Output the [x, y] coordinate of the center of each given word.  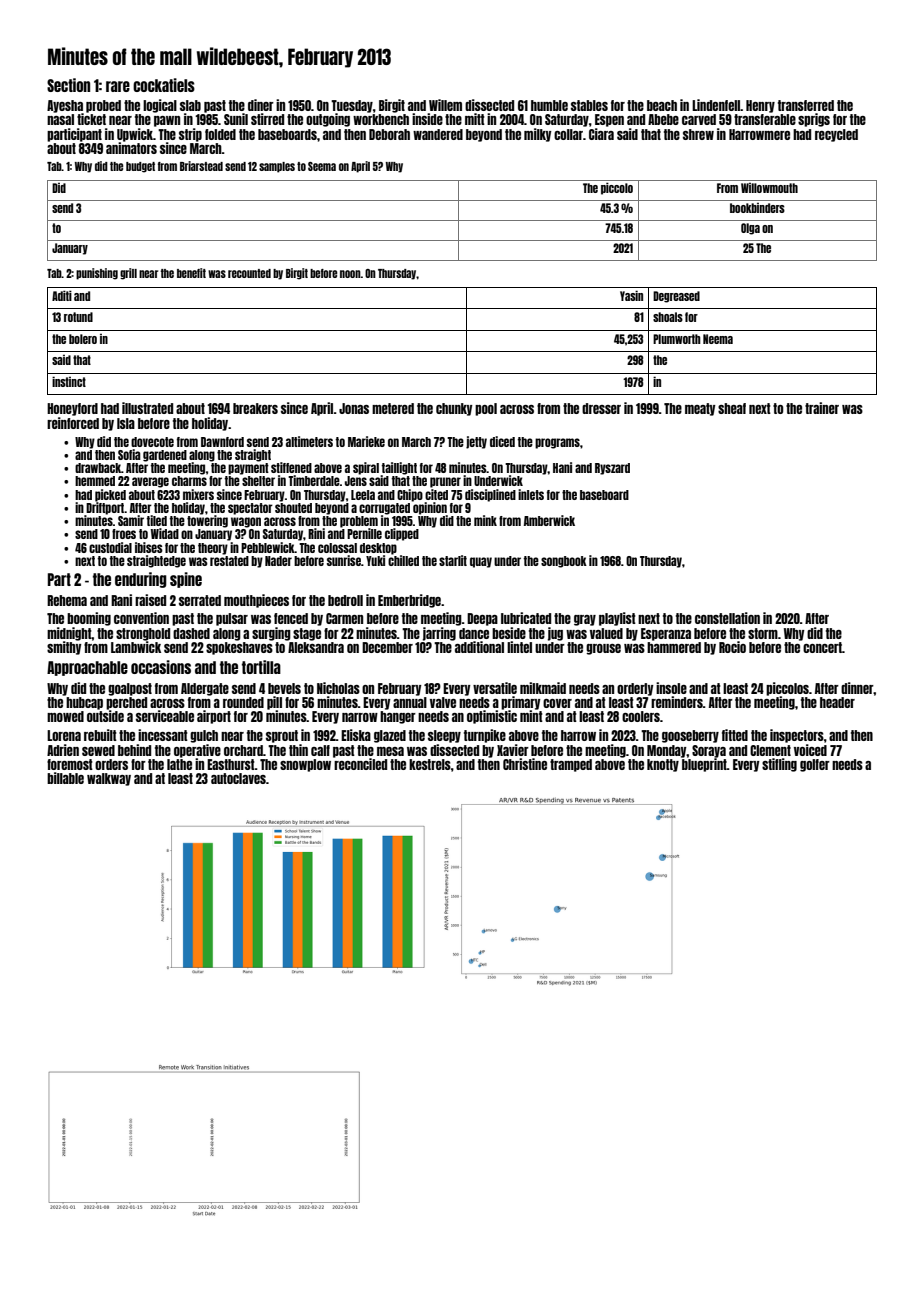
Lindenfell [716, 105]
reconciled [360, 764]
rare [118, 86]
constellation [727, 618]
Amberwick [549, 520]
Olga [750, 229]
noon [350, 274]
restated [229, 561]
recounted [249, 273]
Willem [445, 105]
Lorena [64, 735]
